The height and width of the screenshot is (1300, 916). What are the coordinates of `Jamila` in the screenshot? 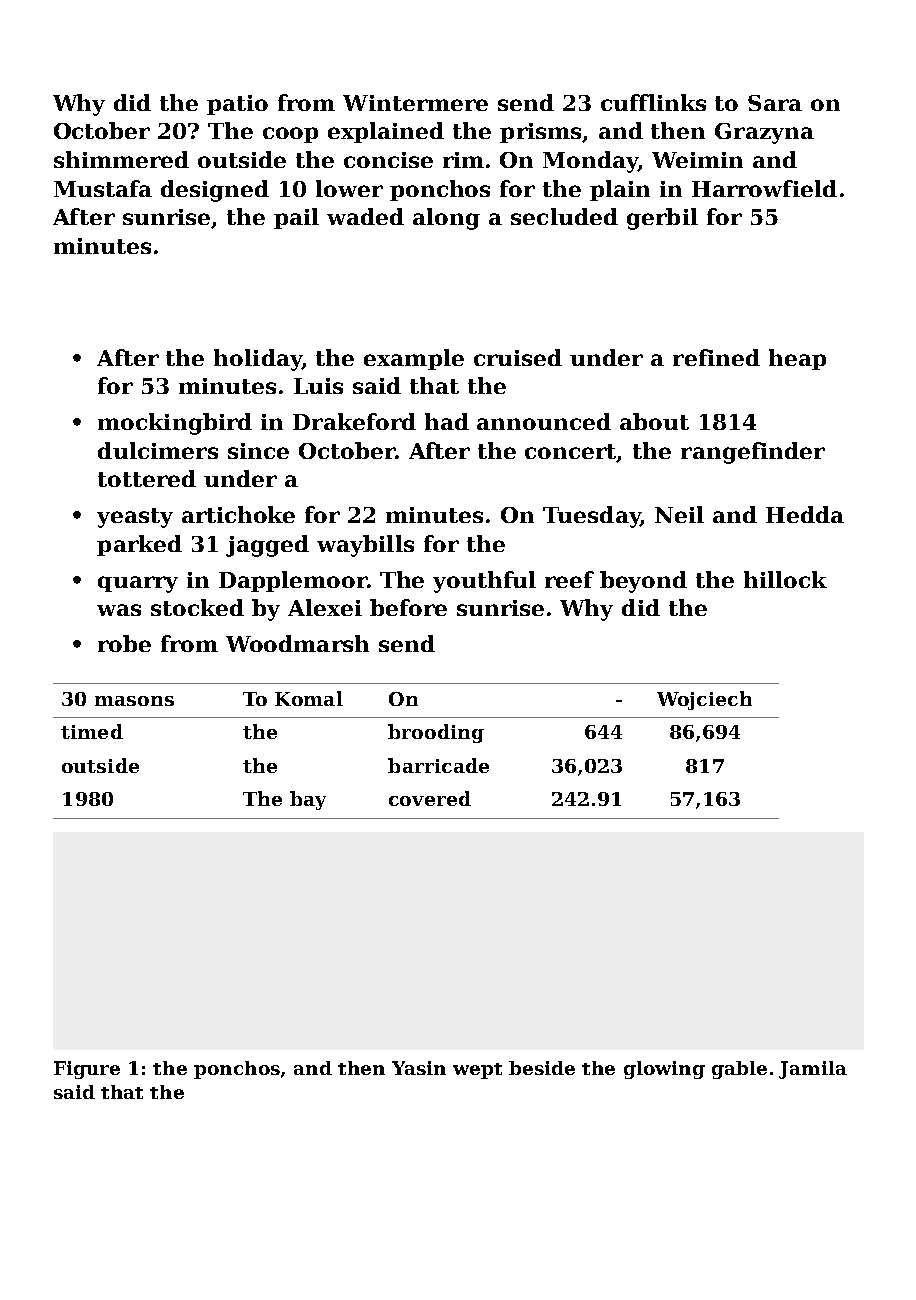 It's located at (813, 1070).
